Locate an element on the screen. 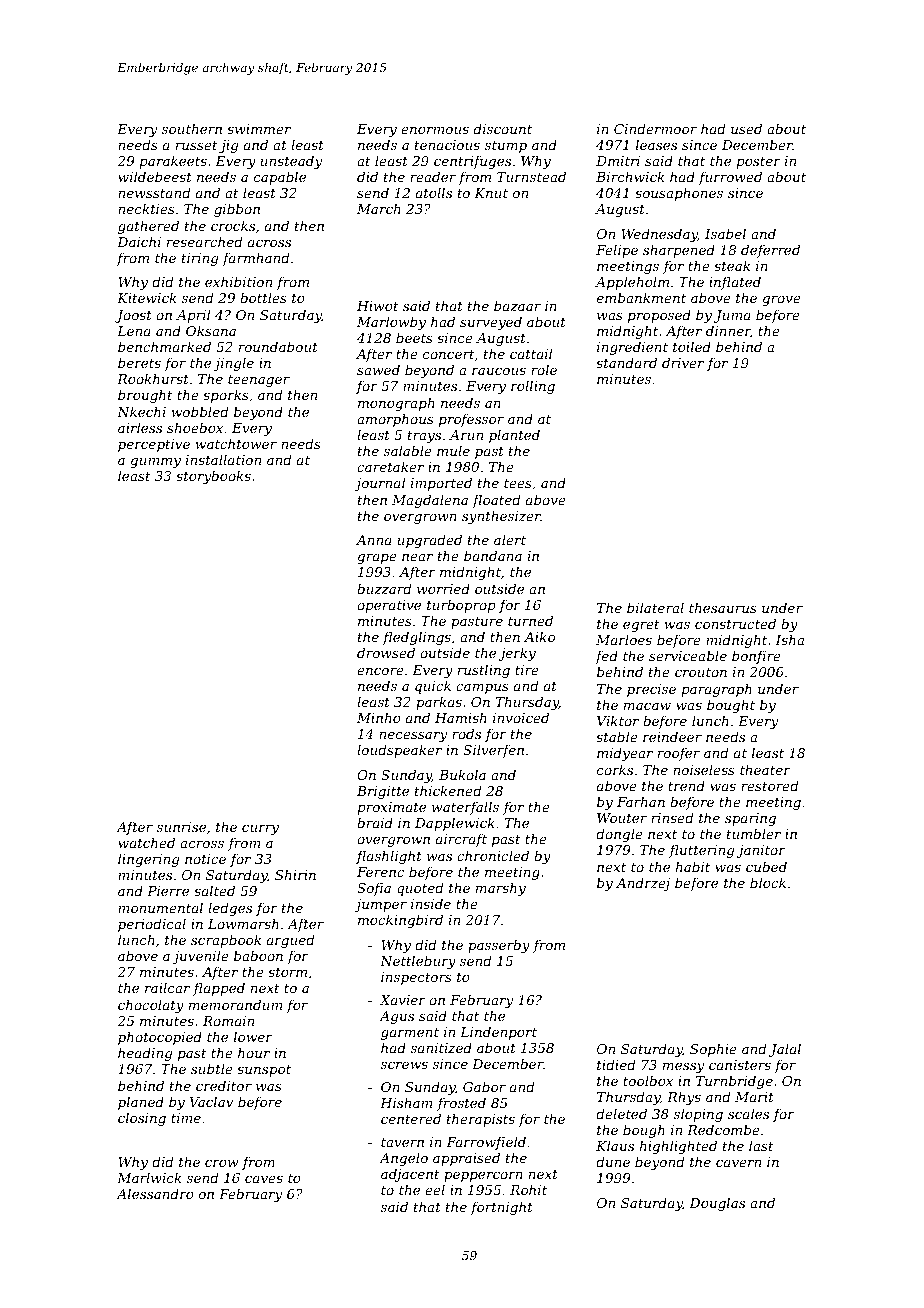 This screenshot has width=924, height=1308. watchtower is located at coordinates (236, 443).
